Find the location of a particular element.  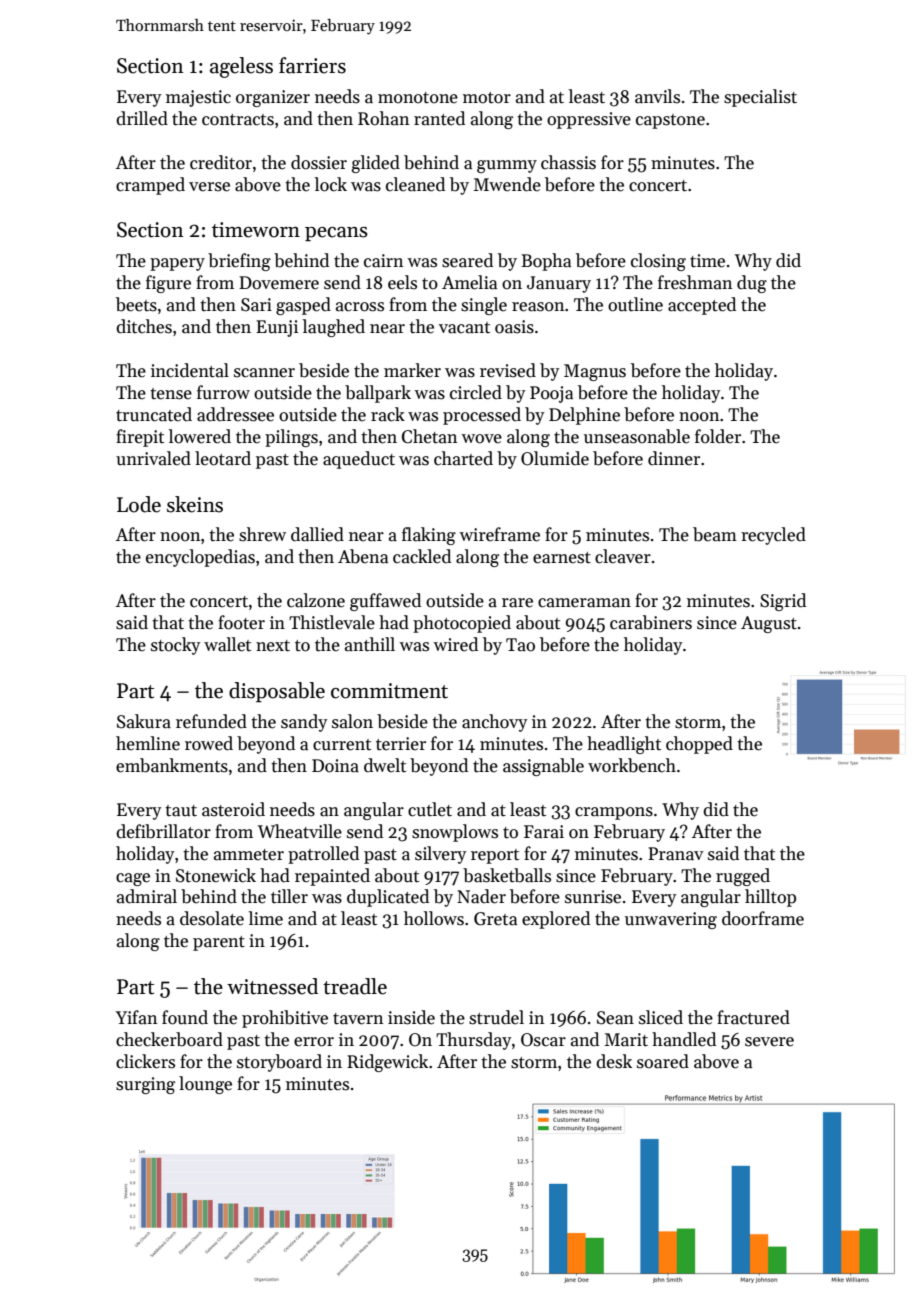

Amelia is located at coordinates (469, 282).
